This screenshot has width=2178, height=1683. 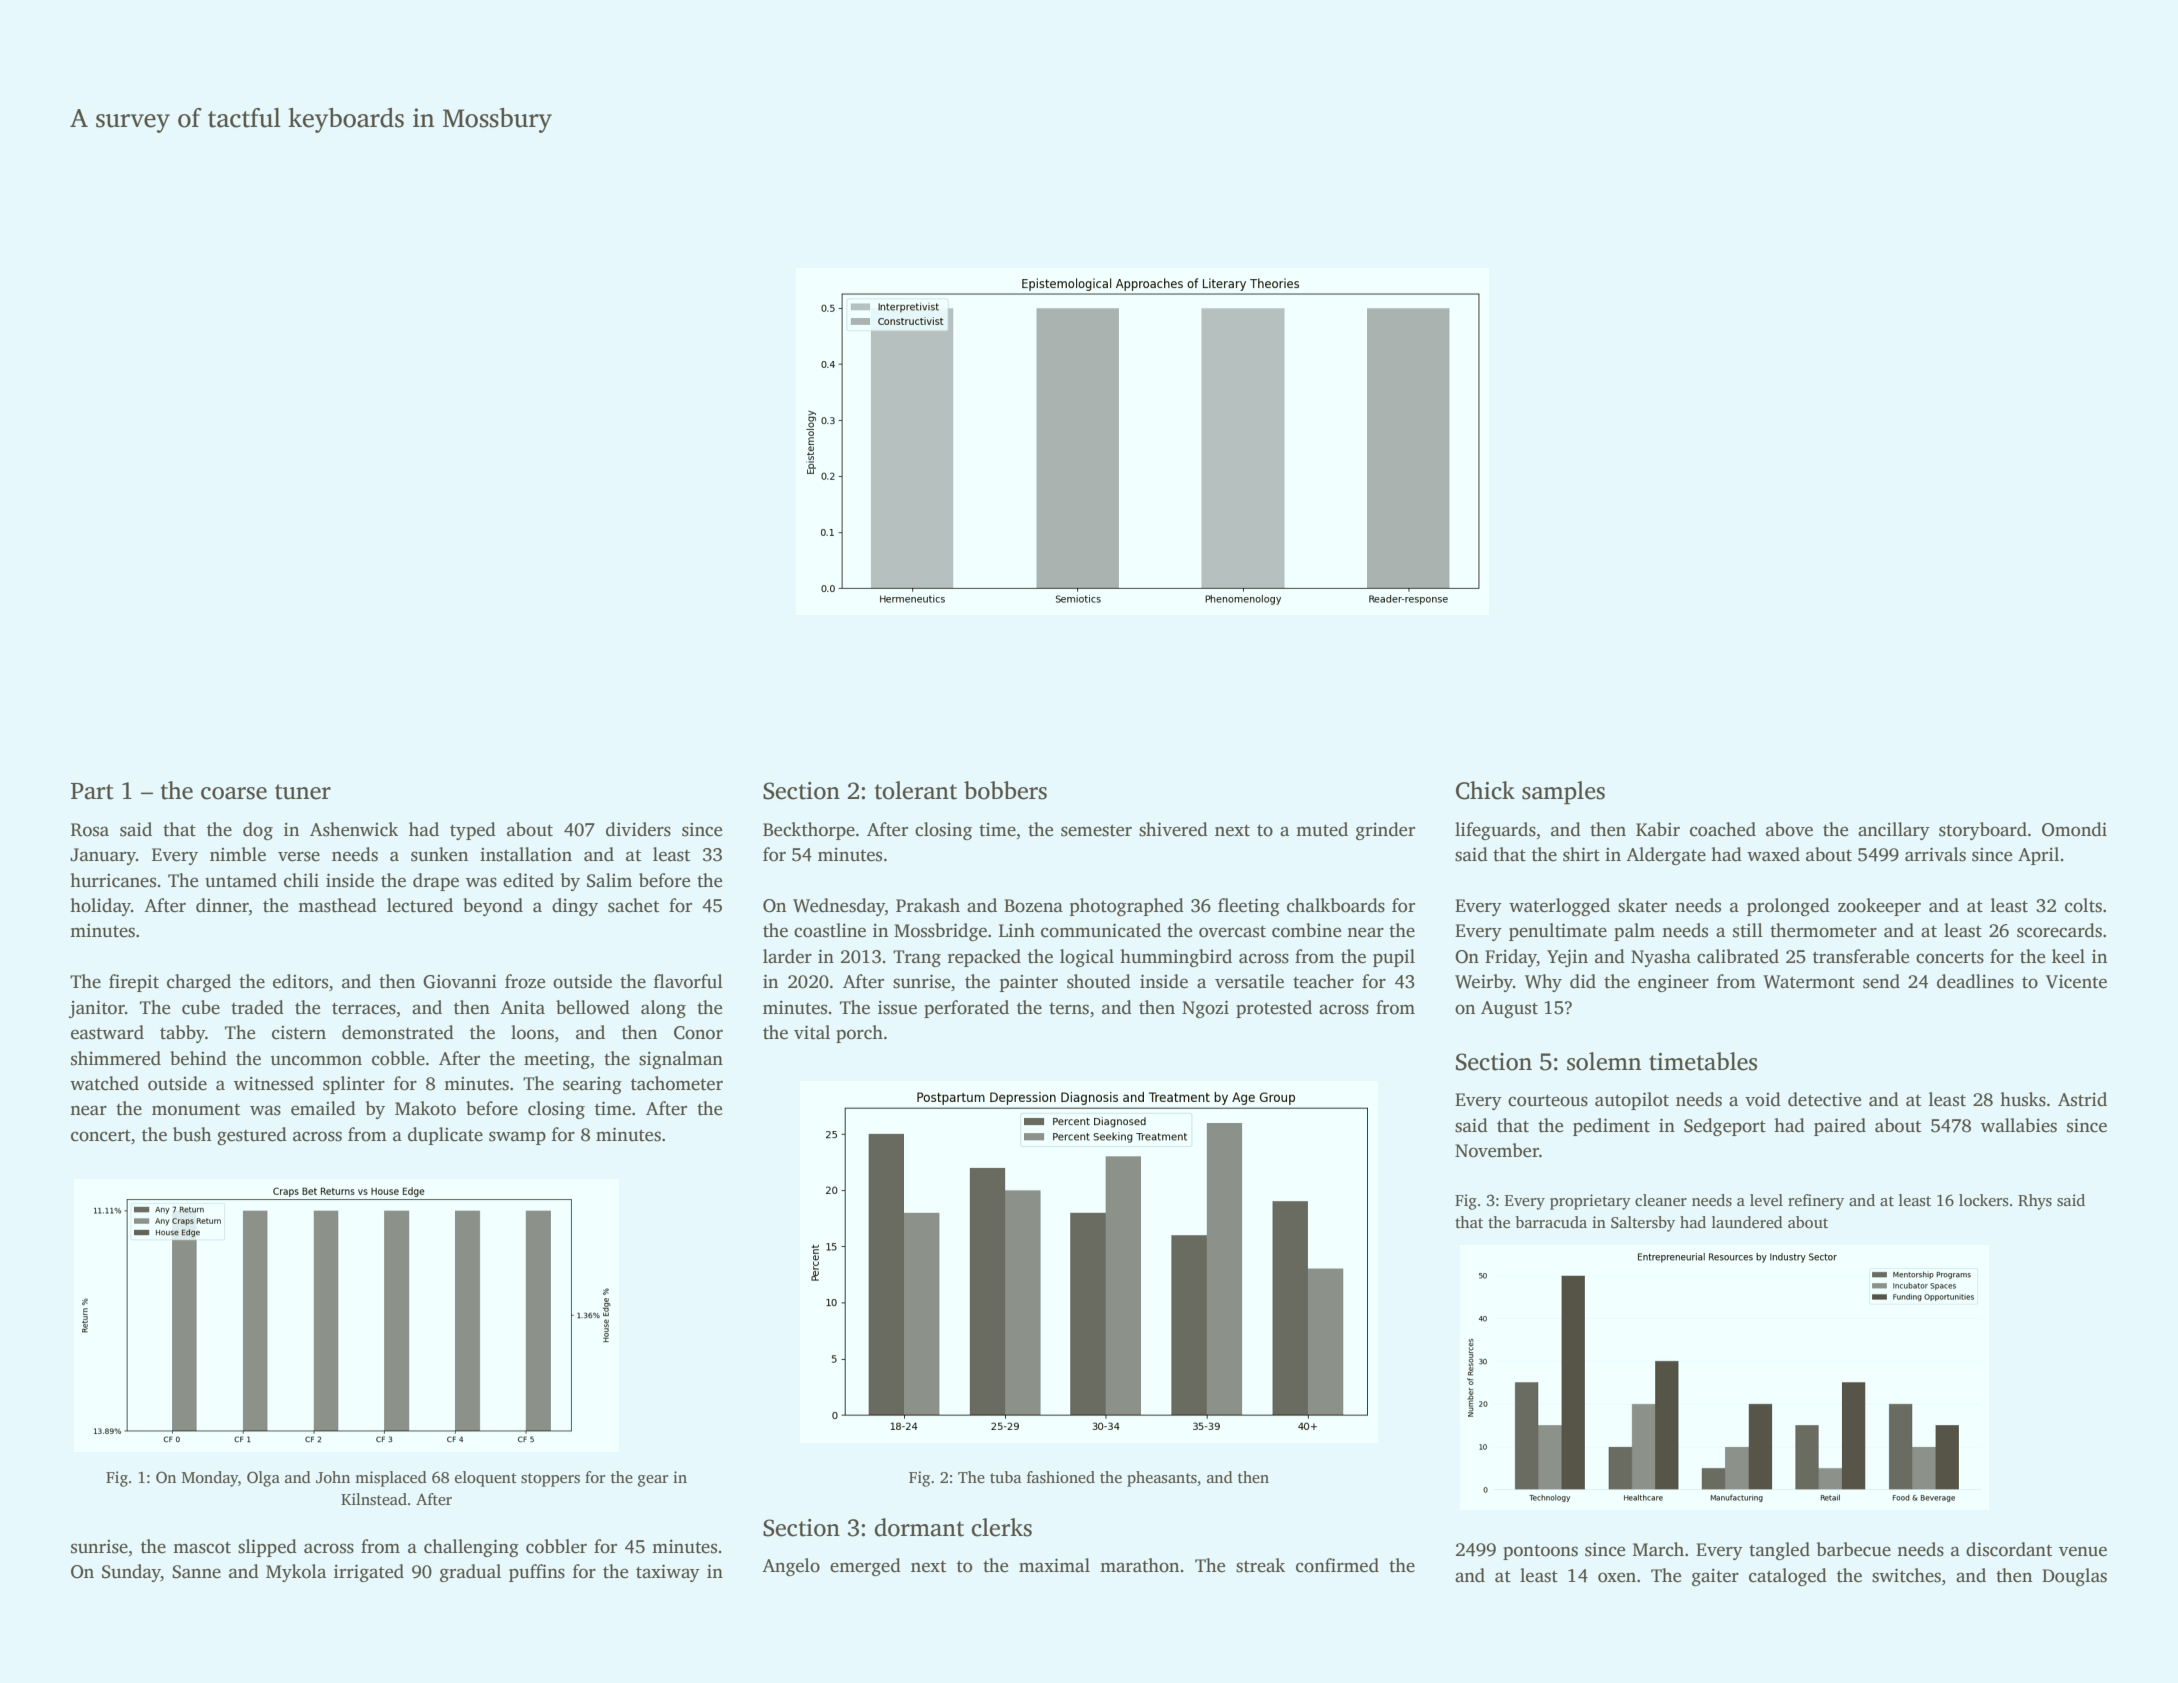 I want to click on shirt, so click(x=1581, y=854).
